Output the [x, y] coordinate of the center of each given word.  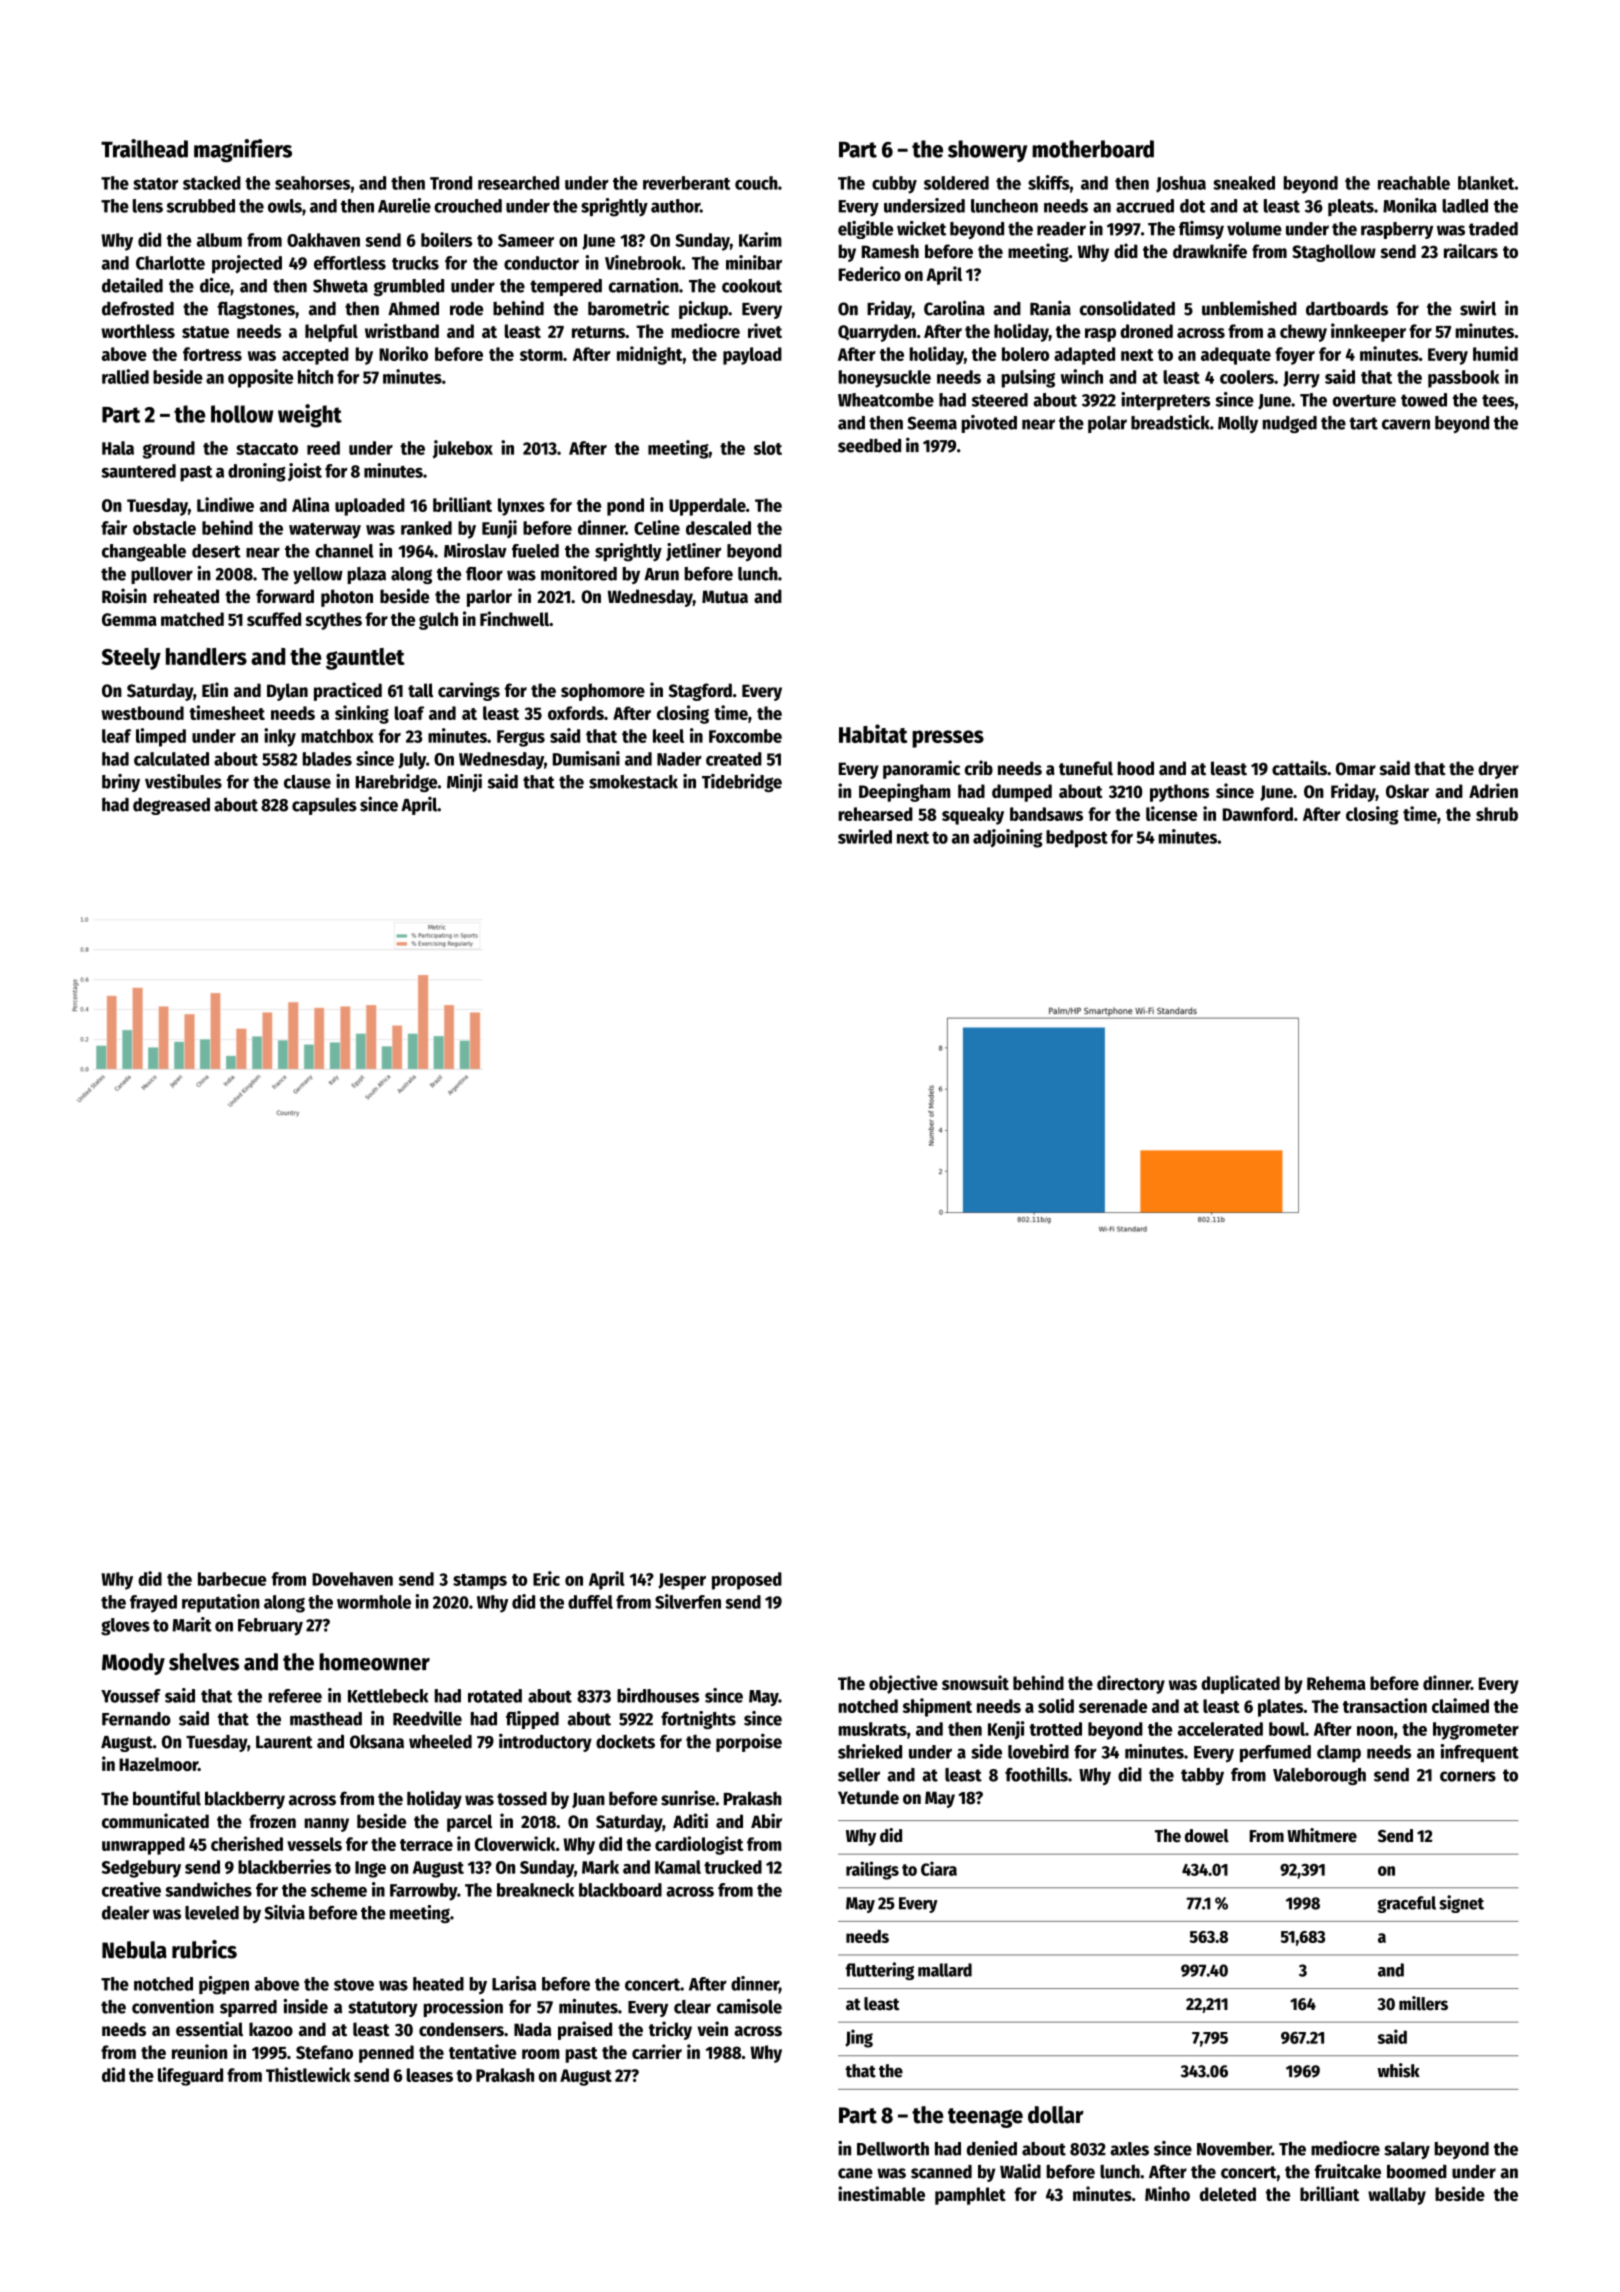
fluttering [880, 1971]
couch [756, 183]
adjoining [1007, 838]
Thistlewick [308, 2074]
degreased [171, 806]
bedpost [1077, 839]
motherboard [1093, 149]
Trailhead [144, 148]
